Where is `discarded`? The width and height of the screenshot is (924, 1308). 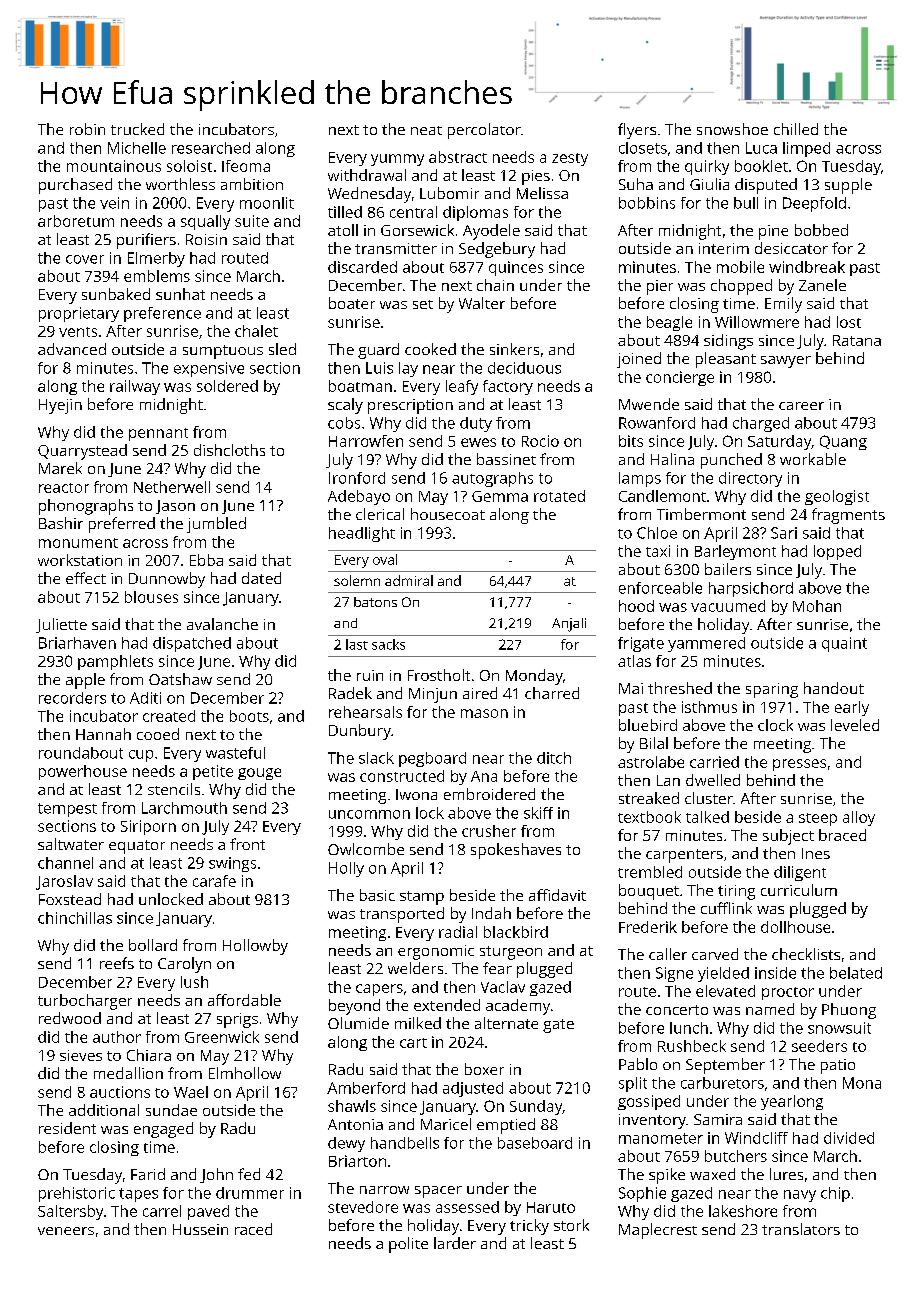
discarded is located at coordinates (362, 267).
